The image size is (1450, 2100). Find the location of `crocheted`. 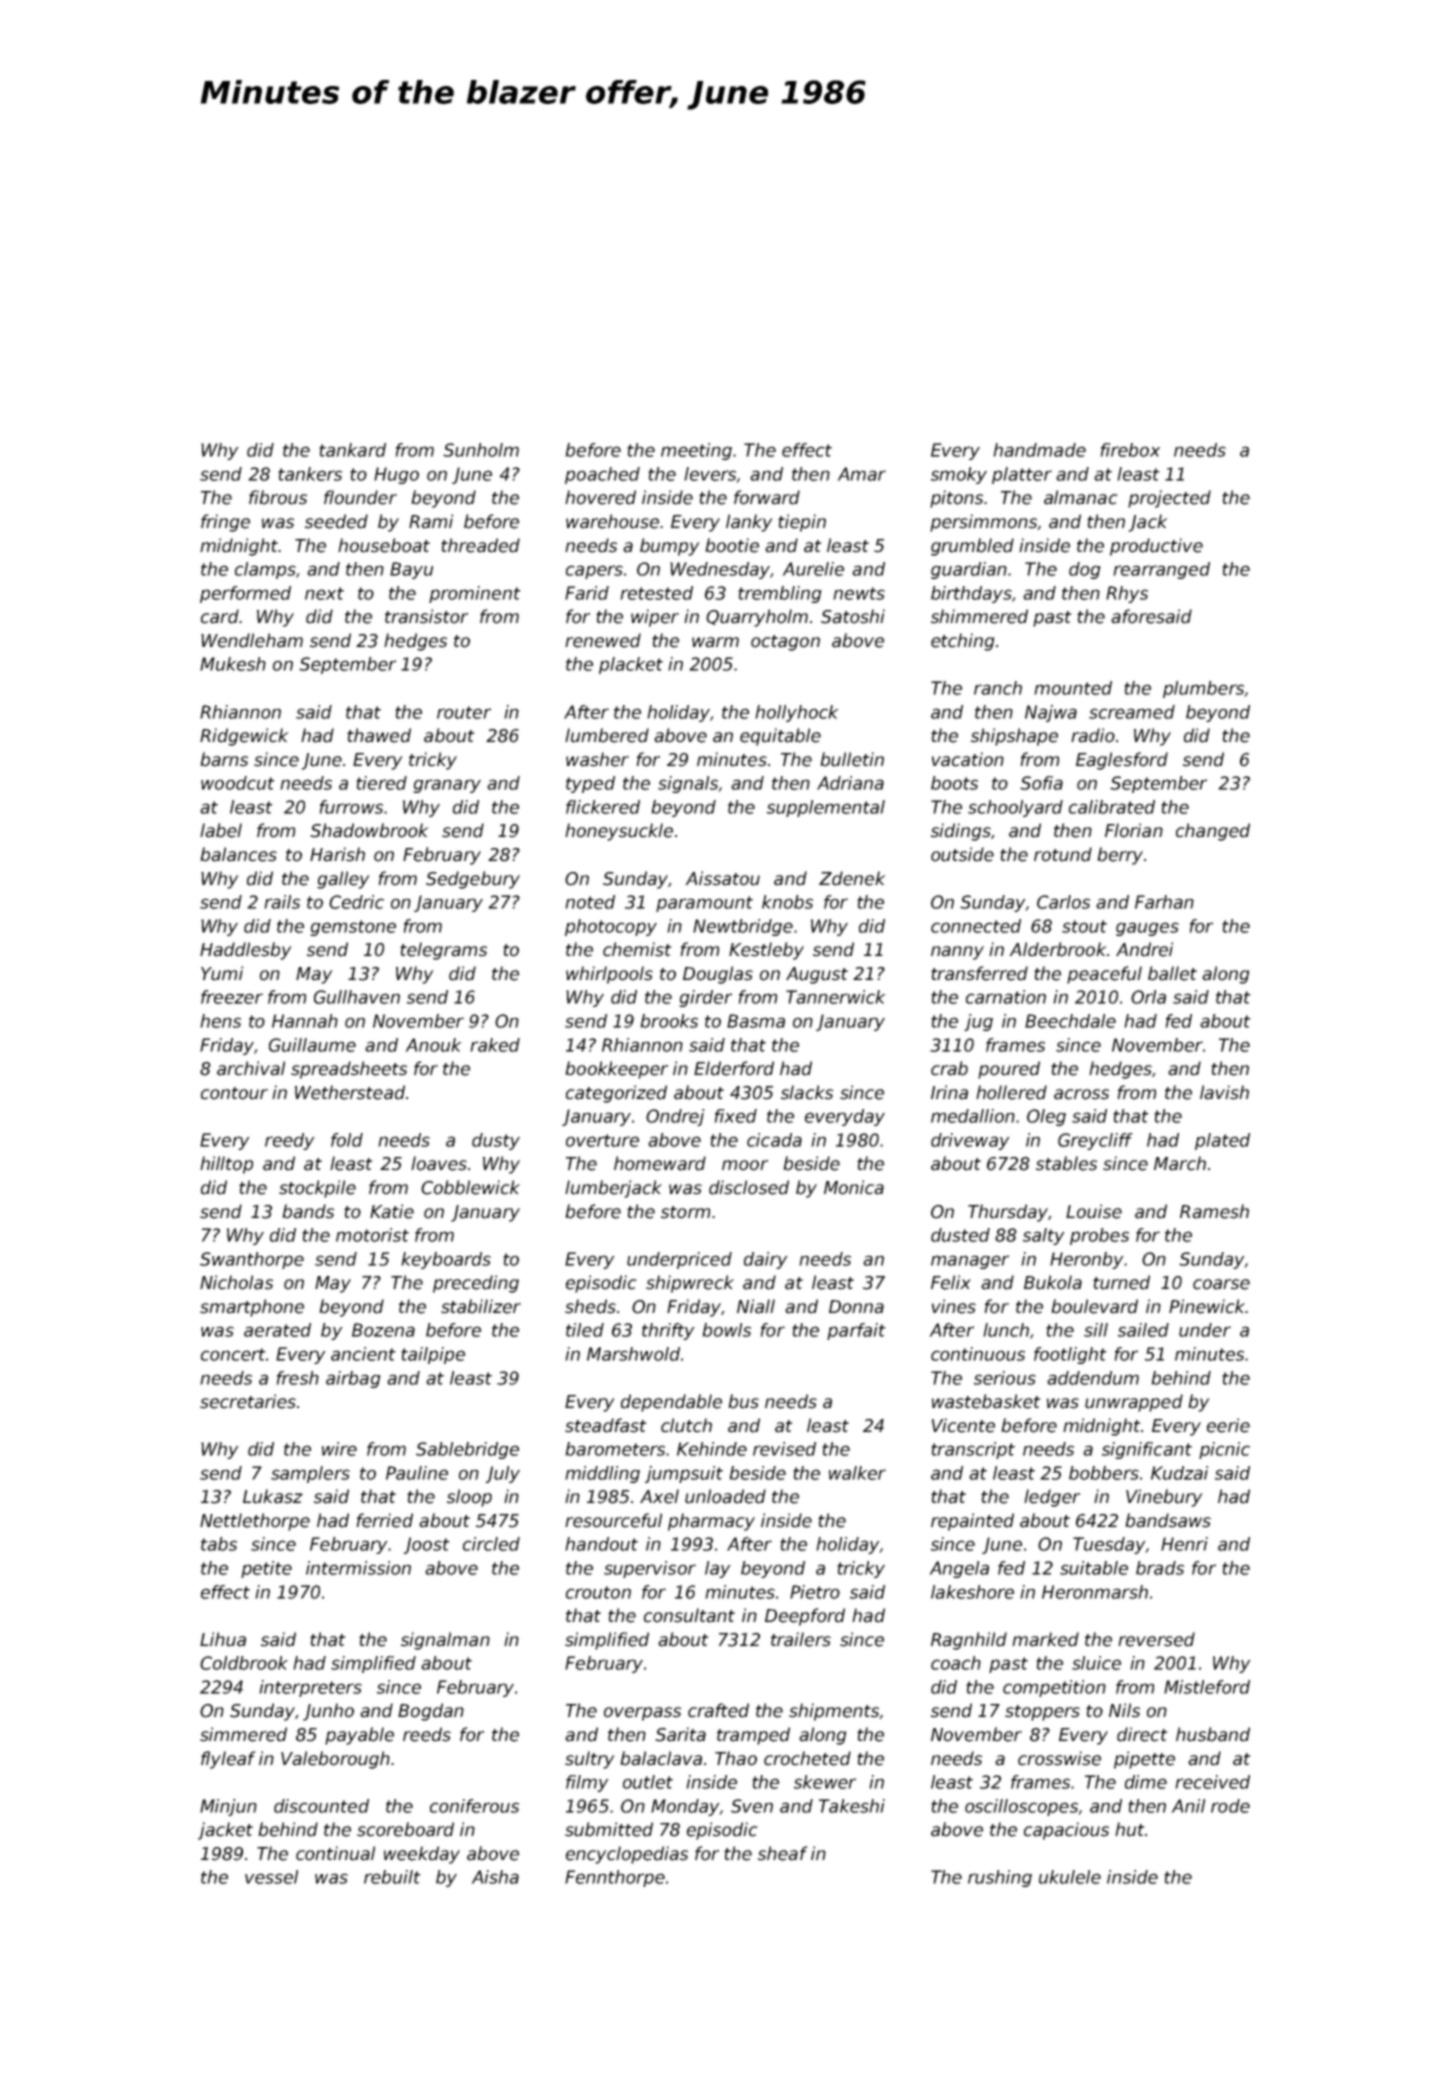

crocheted is located at coordinates (807, 1758).
